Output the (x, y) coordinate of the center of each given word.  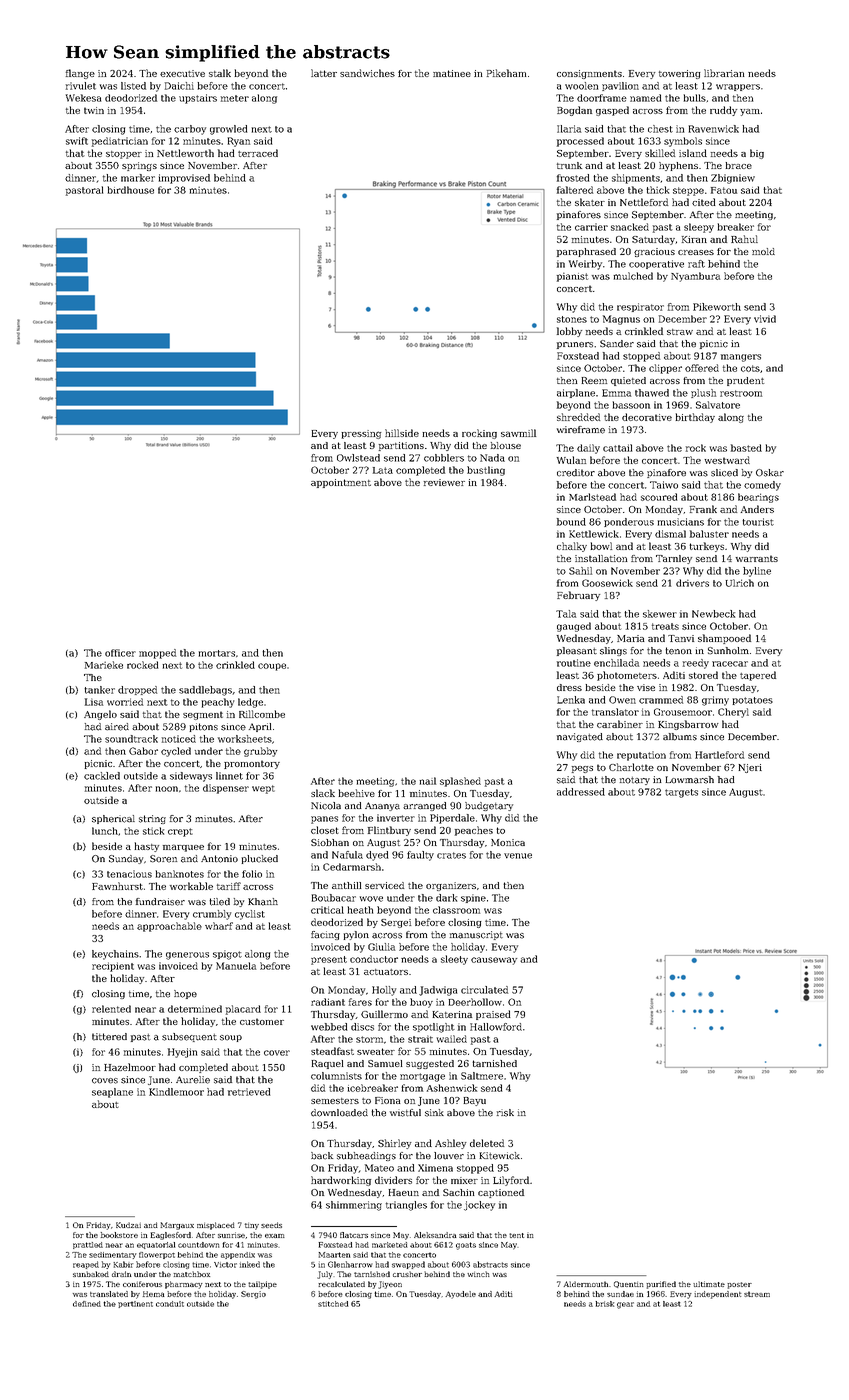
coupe (272, 667)
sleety (454, 960)
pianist (572, 277)
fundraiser (160, 902)
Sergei (396, 923)
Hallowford (496, 1027)
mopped (157, 654)
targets (681, 793)
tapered (758, 676)
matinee (452, 73)
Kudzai (128, 1225)
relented (111, 1009)
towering (680, 74)
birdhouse (131, 190)
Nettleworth (185, 153)
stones (572, 319)
